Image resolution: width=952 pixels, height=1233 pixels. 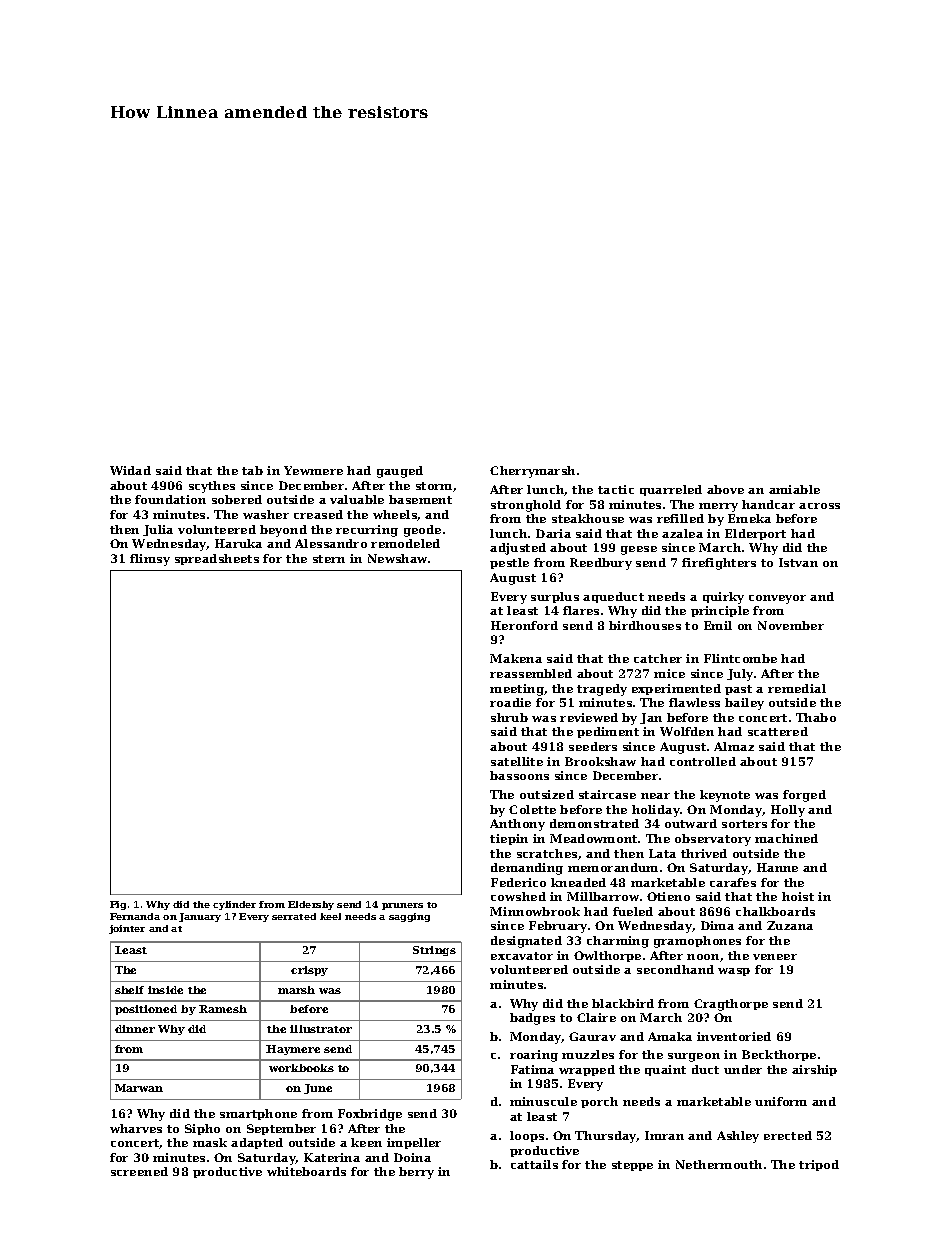 I want to click on Strings, so click(x=434, y=951).
